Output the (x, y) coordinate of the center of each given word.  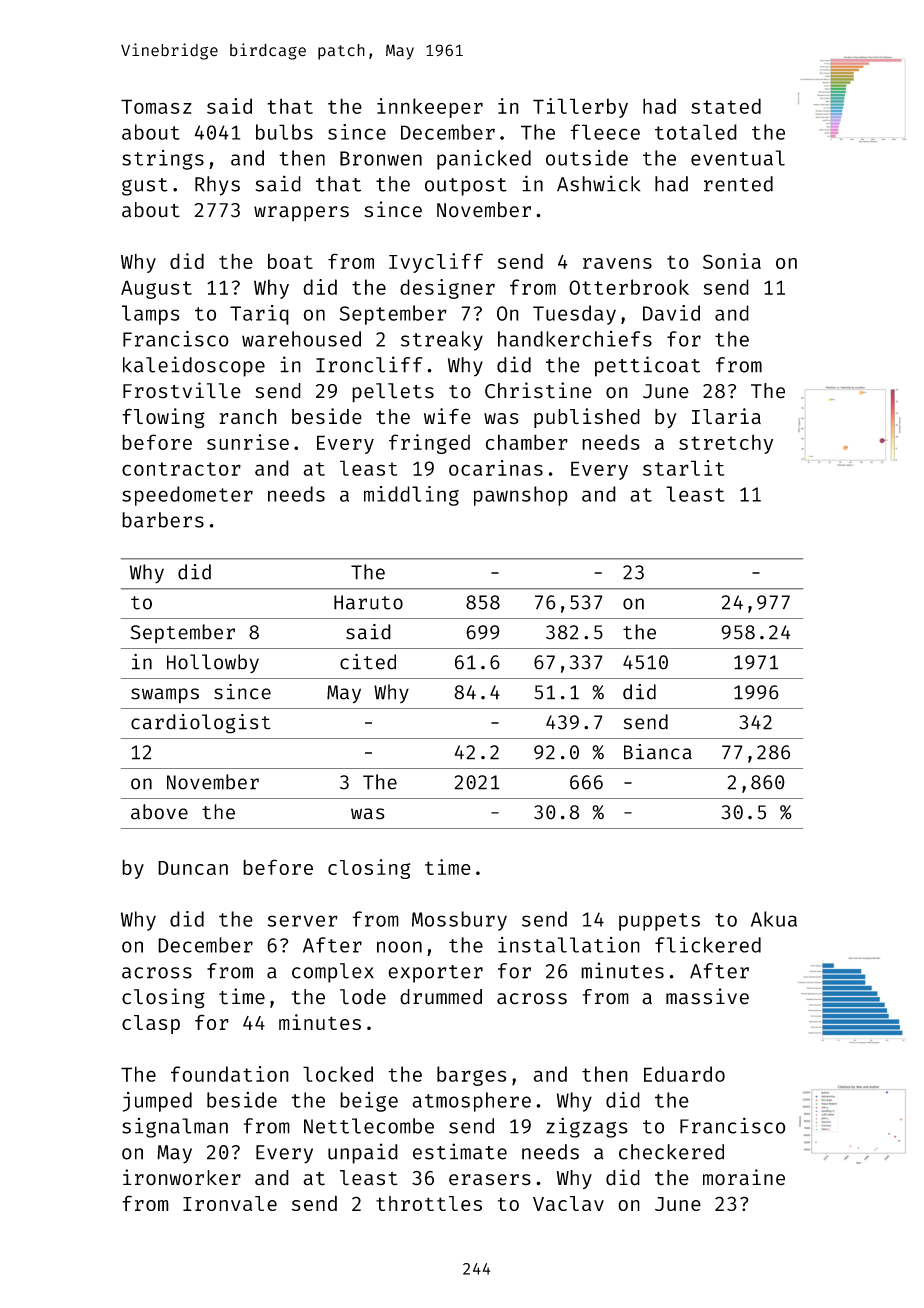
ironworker (182, 1177)
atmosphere (471, 1102)
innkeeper (430, 108)
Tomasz (156, 106)
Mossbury (459, 921)
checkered (671, 1152)
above (159, 812)
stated (726, 106)
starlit (683, 468)
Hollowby (213, 663)
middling (411, 496)
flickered (708, 945)
